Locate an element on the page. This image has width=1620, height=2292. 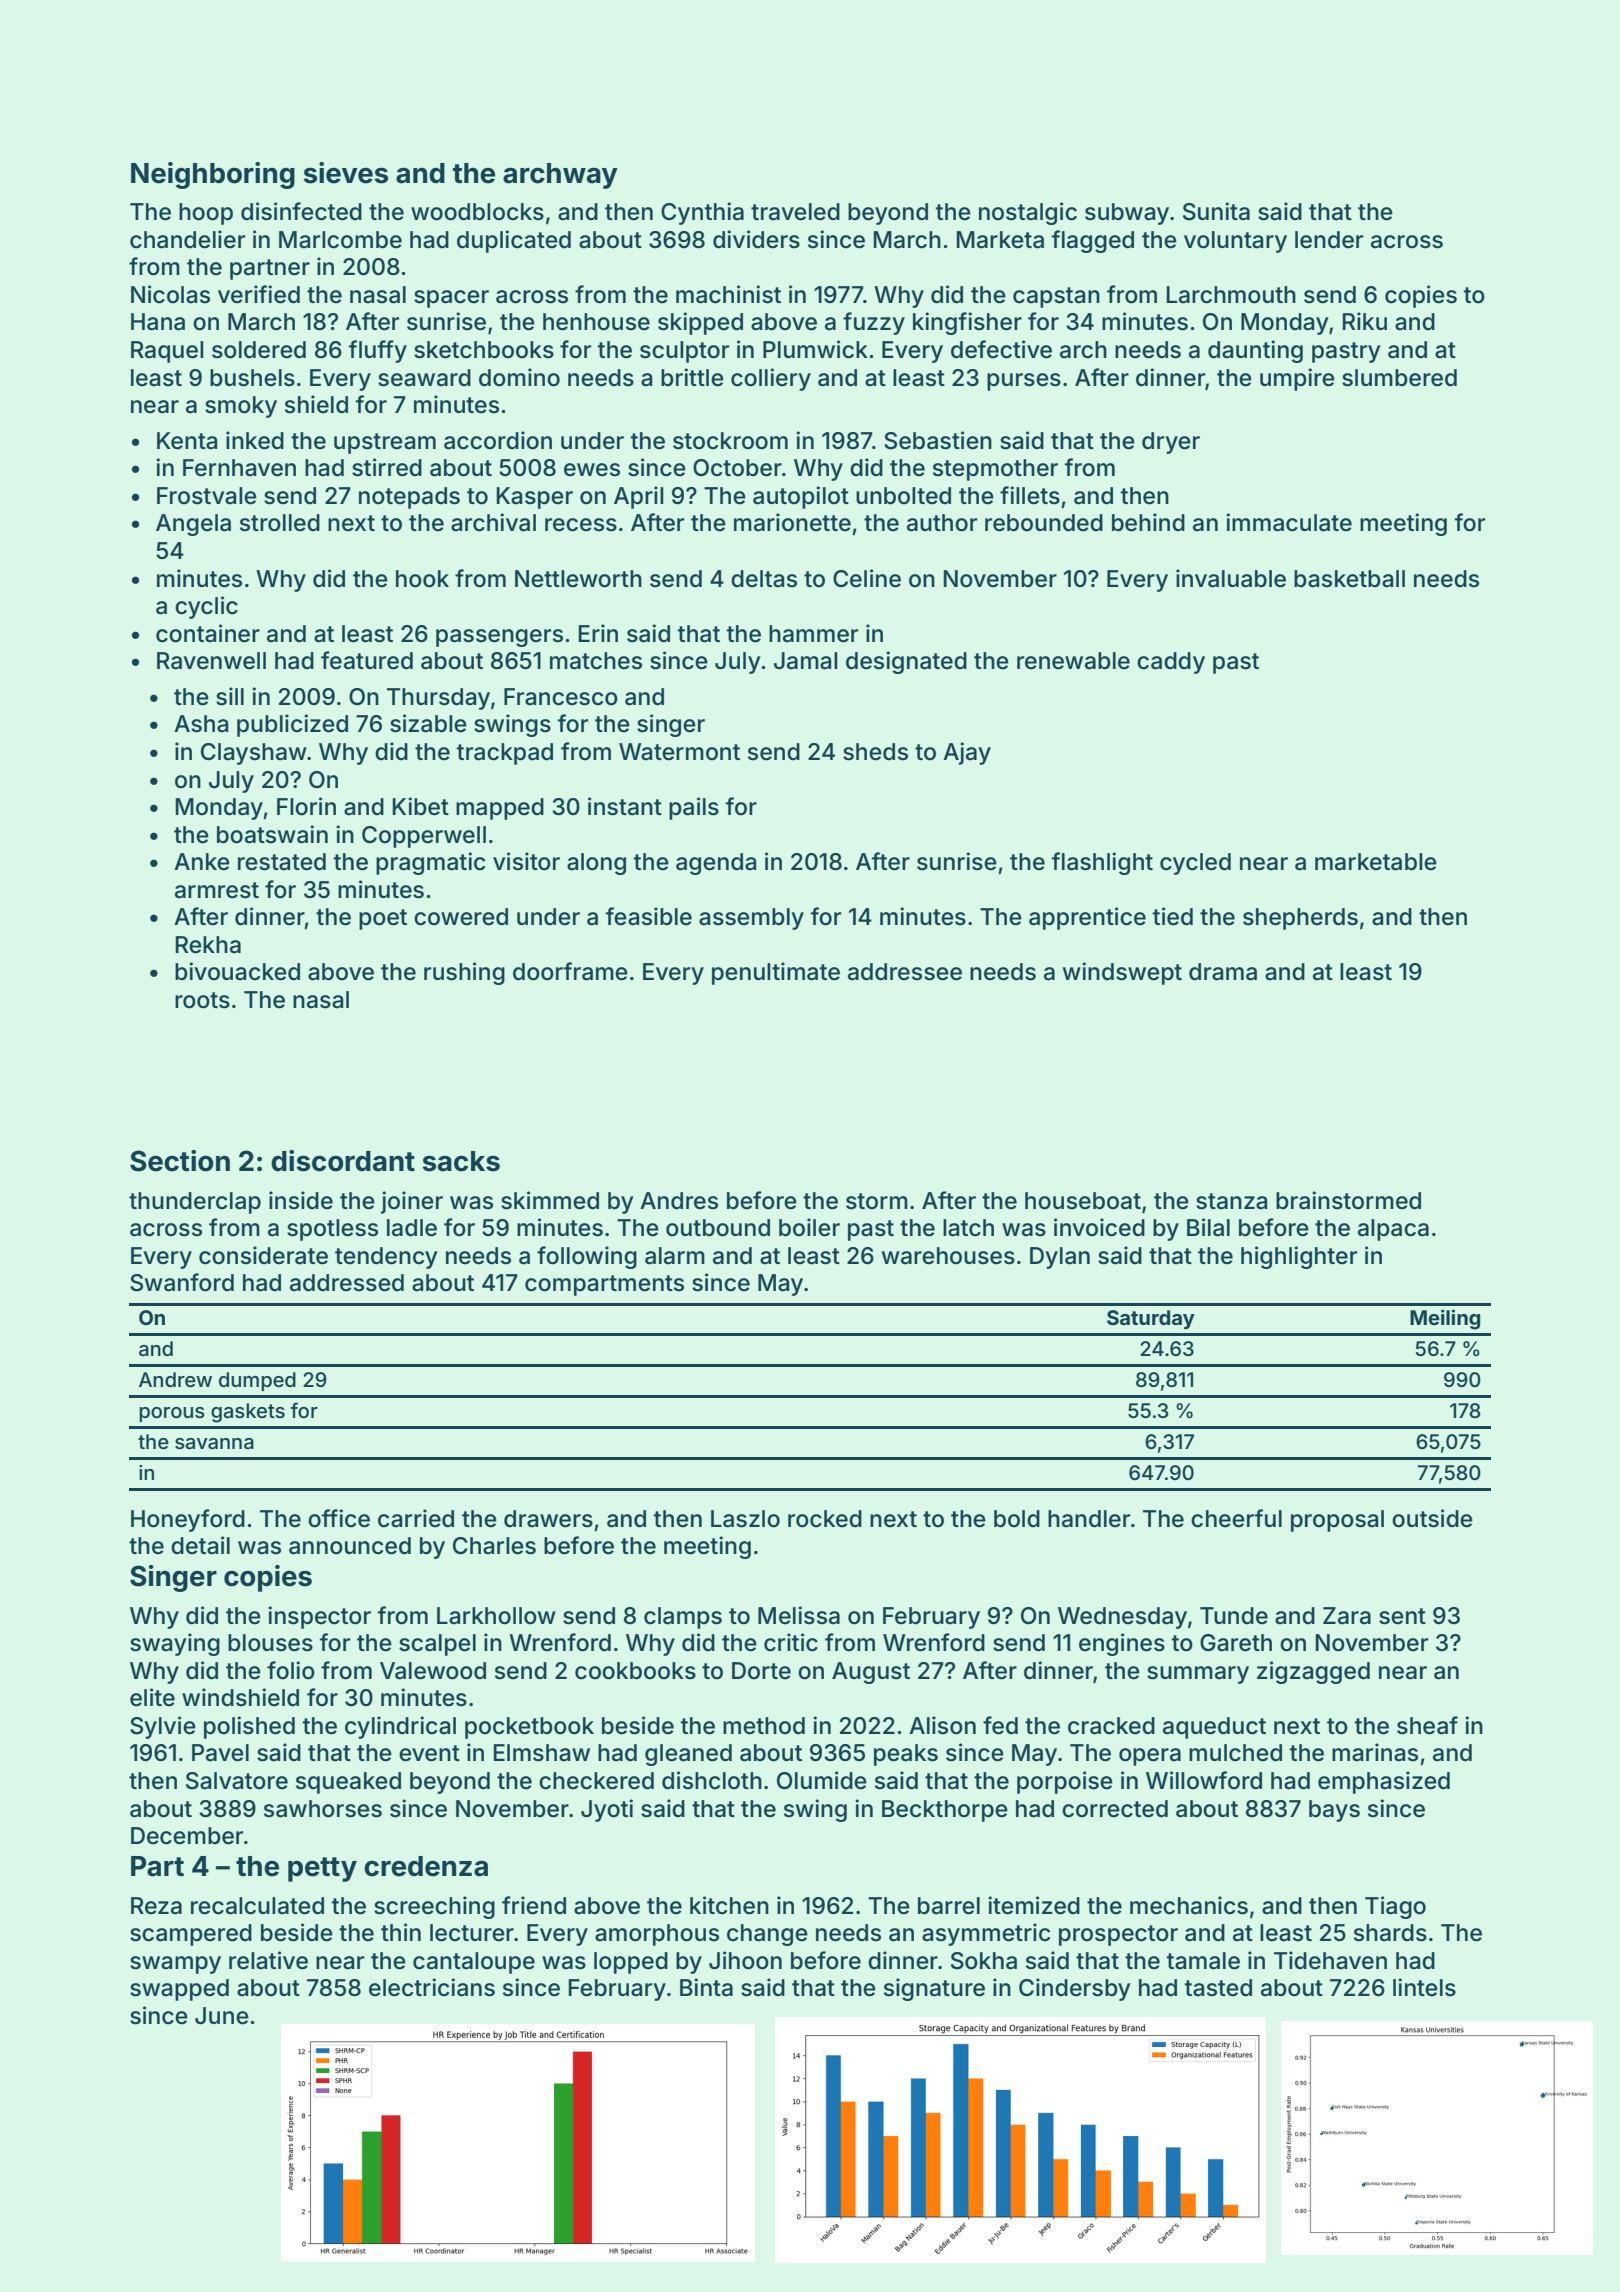
Watermont is located at coordinates (679, 752).
